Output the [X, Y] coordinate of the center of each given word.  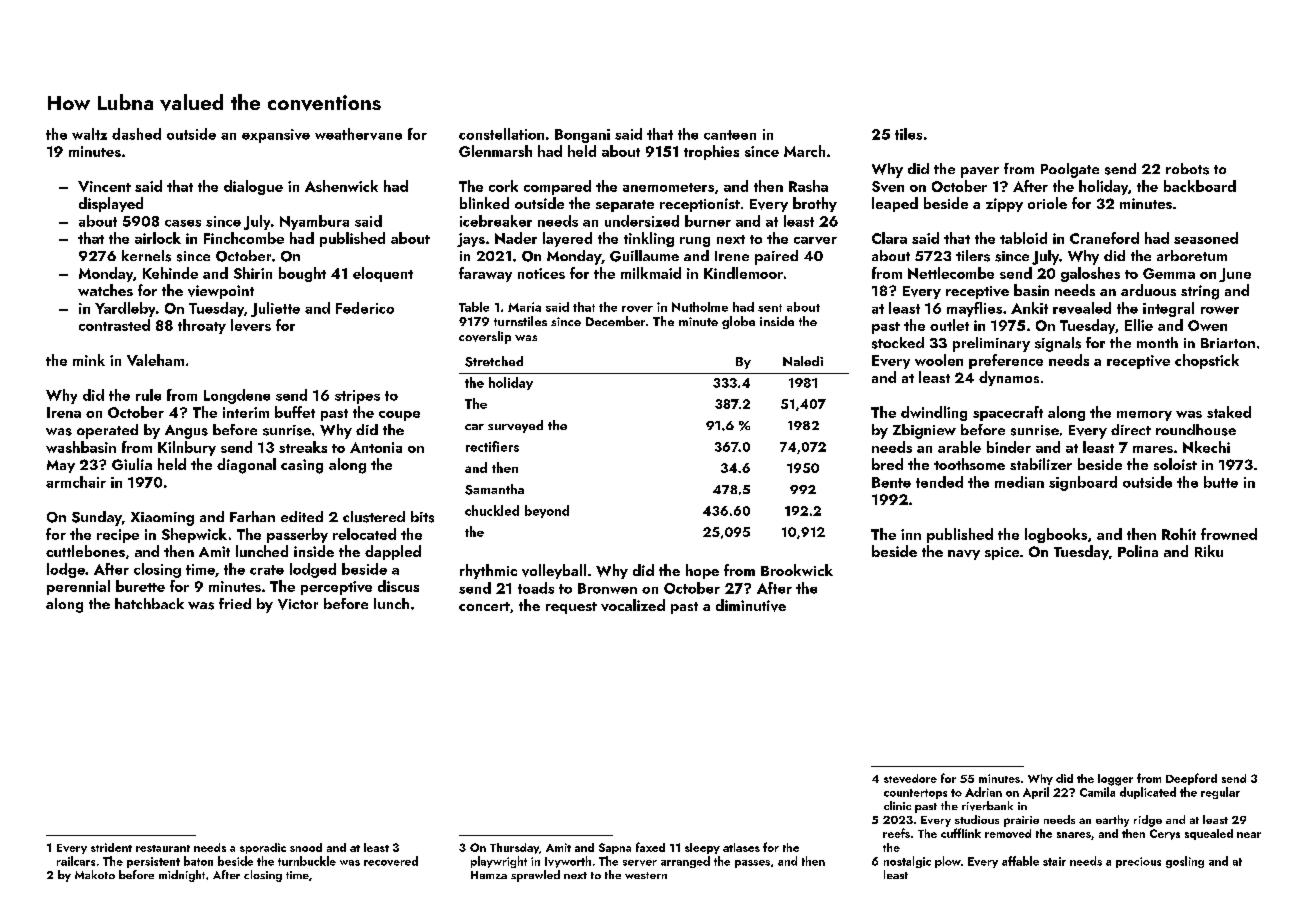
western [646, 875]
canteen [730, 135]
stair [1054, 861]
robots [1187, 169]
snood [306, 847]
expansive [276, 136]
